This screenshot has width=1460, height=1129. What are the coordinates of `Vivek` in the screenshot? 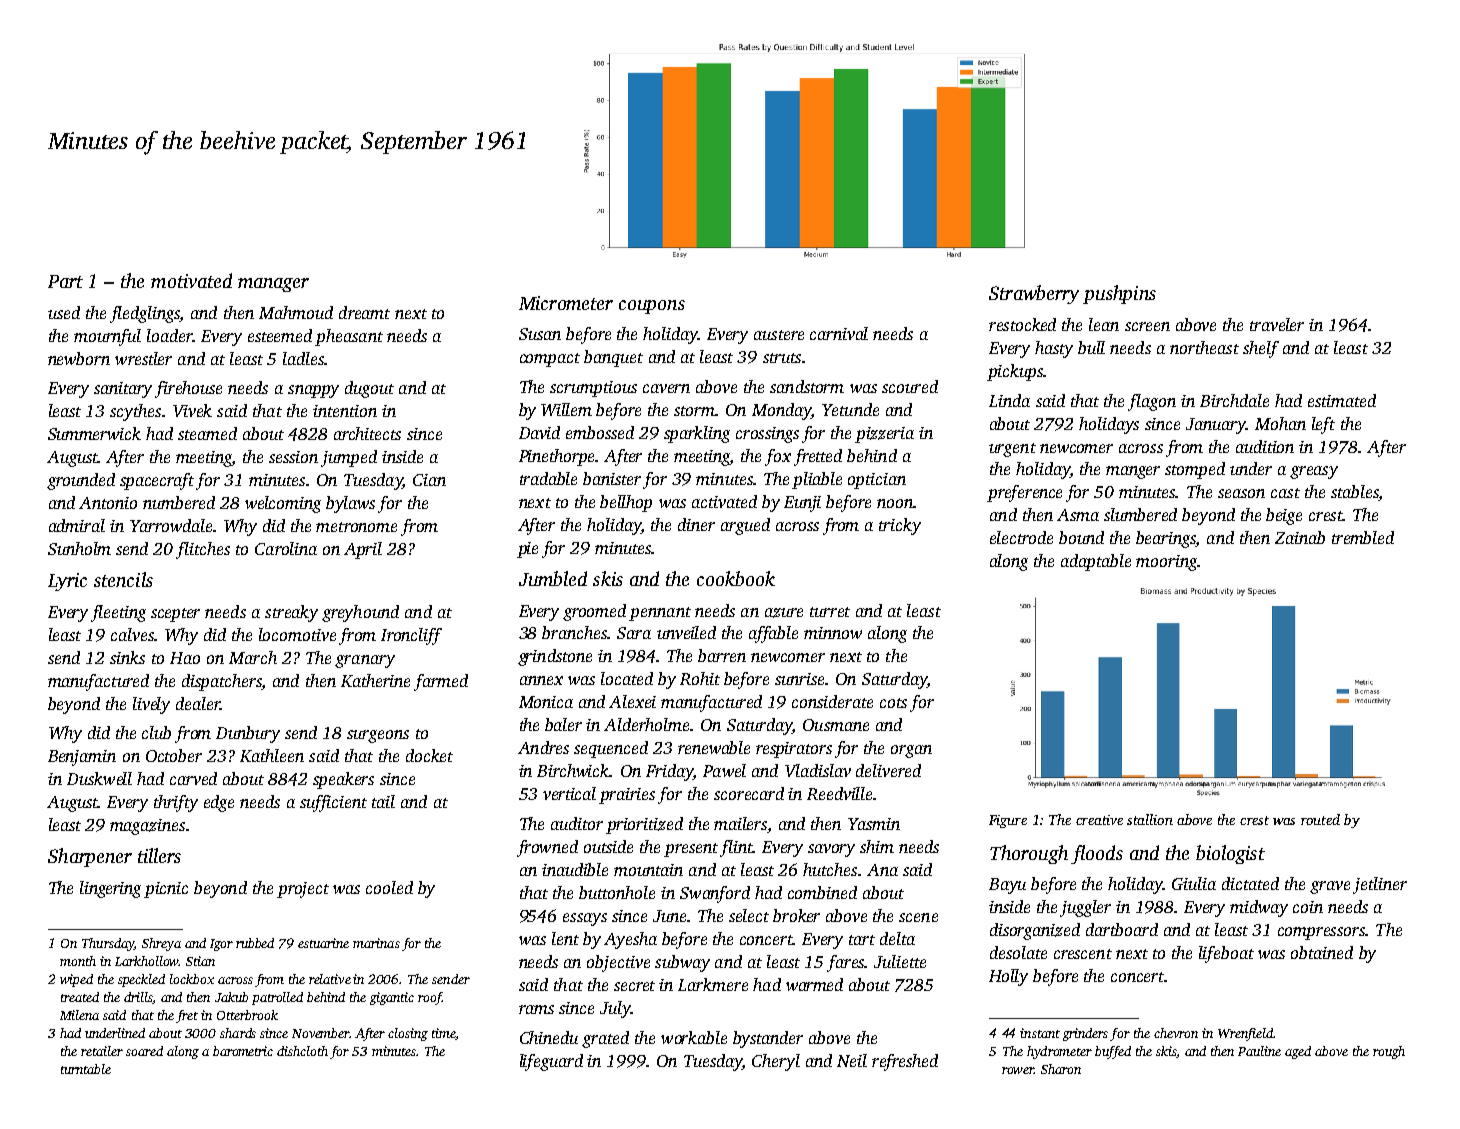 It's located at (192, 410).
